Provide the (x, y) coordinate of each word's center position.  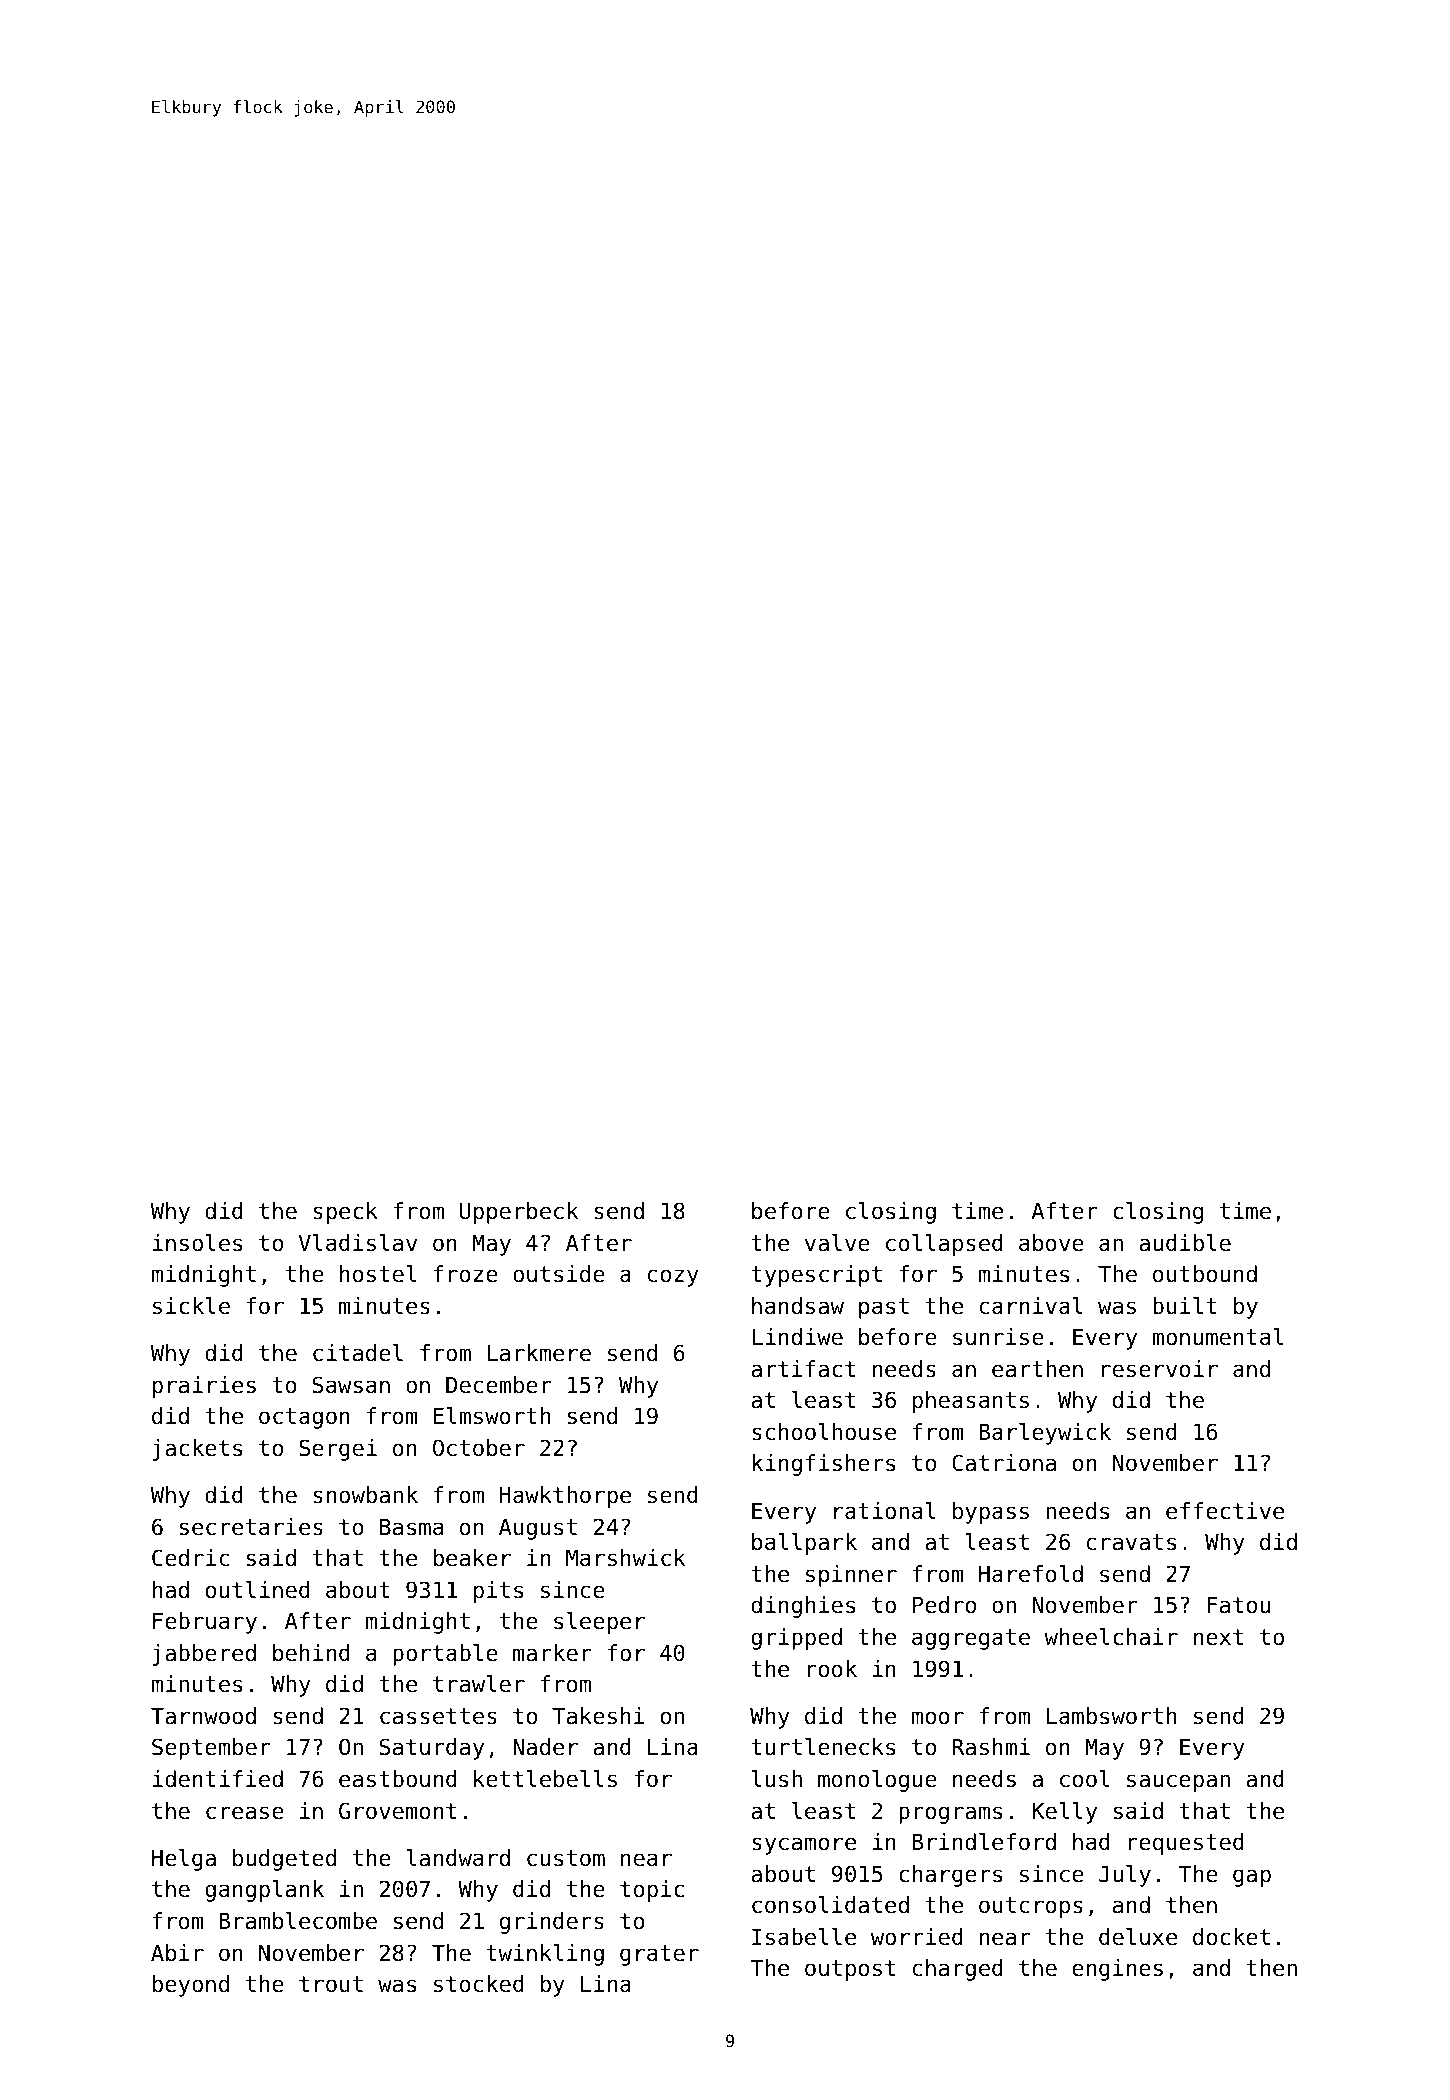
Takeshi (598, 1716)
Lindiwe (797, 1337)
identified (217, 1779)
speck (345, 1213)
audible (1185, 1243)
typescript (816, 1276)
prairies (204, 1387)
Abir (177, 1953)
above (1051, 1243)
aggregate (971, 1639)
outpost (850, 1970)
